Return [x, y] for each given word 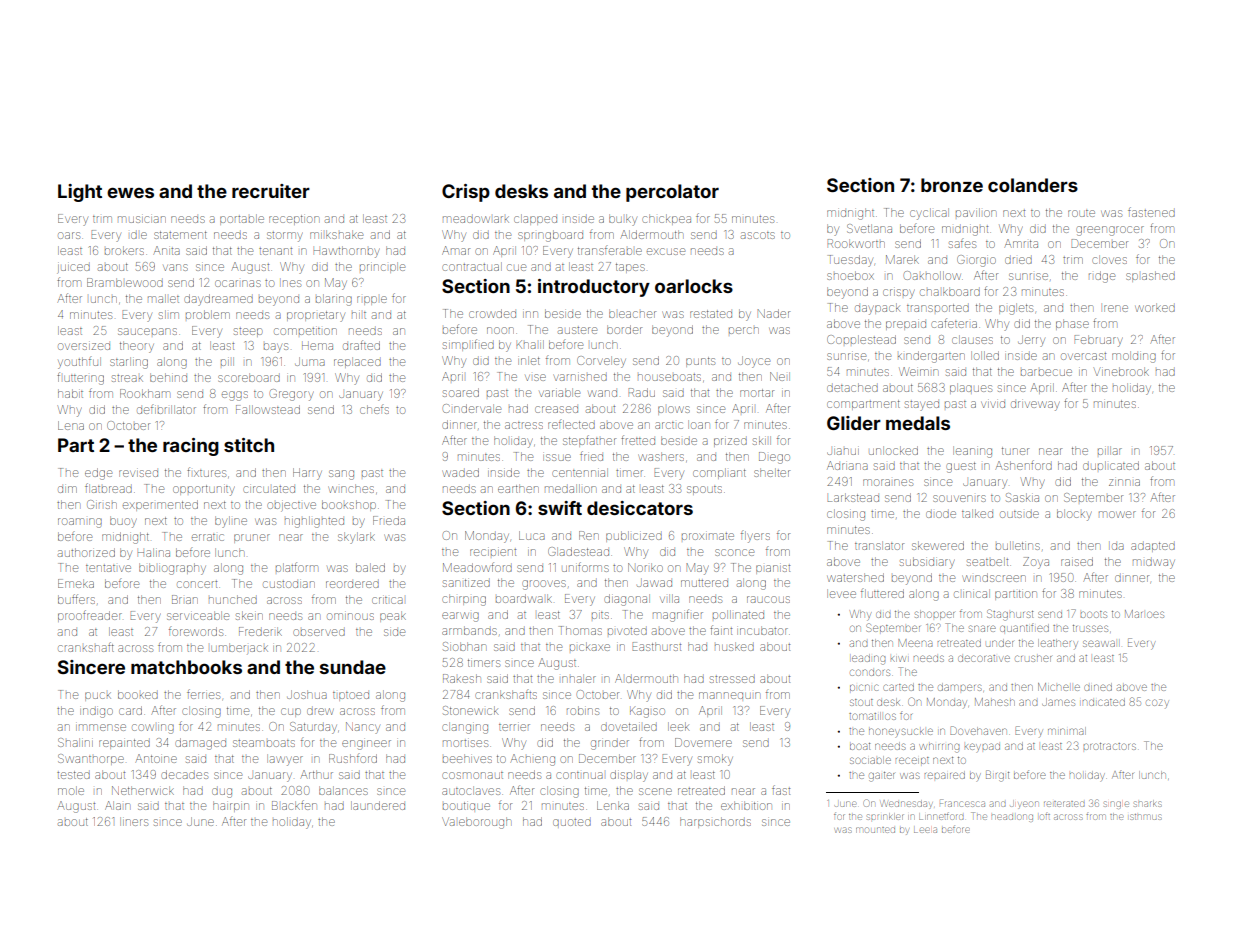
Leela [925, 830]
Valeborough [476, 823]
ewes [130, 192]
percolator [672, 193]
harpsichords [715, 822]
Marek [902, 259]
